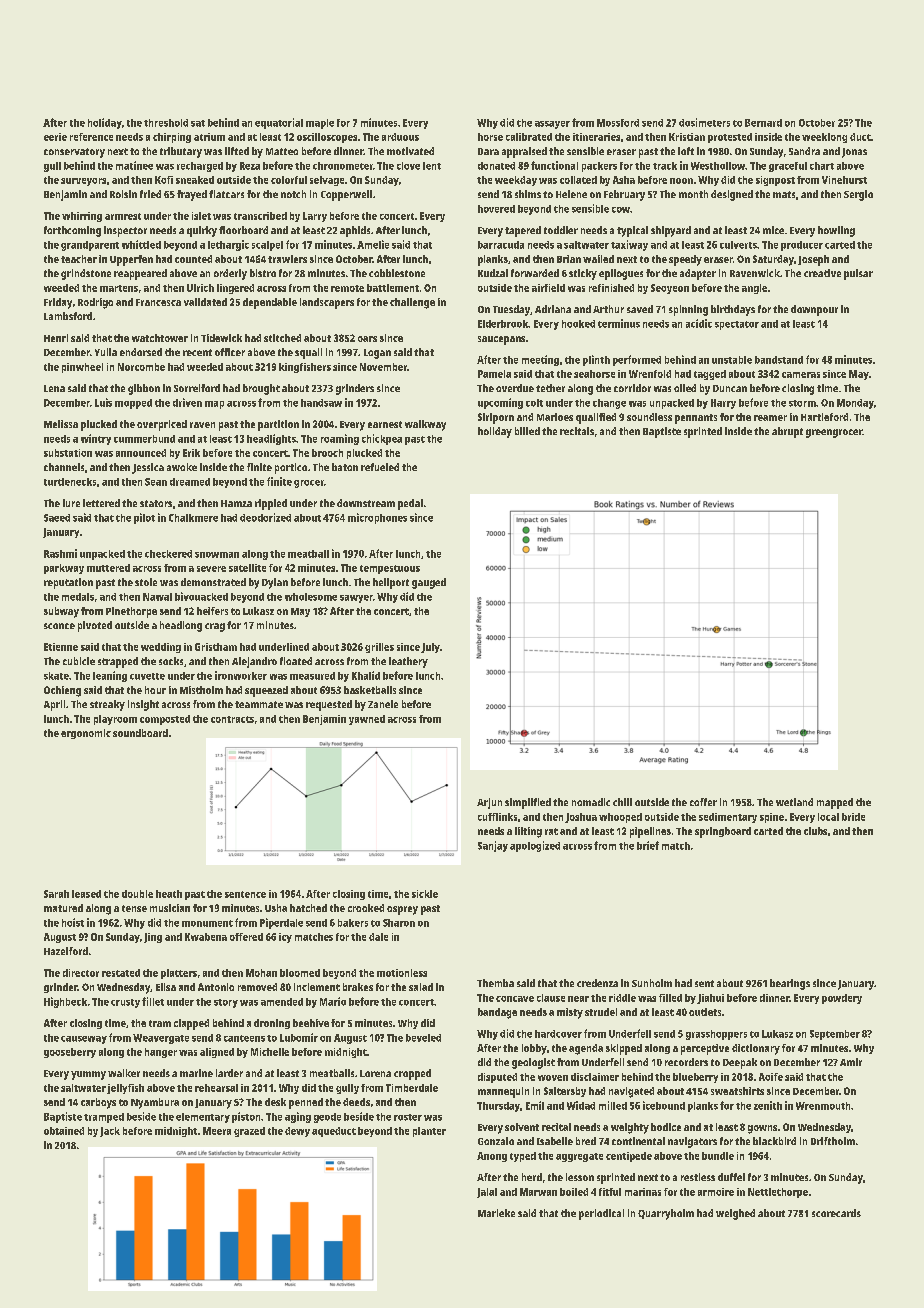 Image resolution: width=924 pixels, height=1308 pixels. I want to click on counted, so click(193, 259).
